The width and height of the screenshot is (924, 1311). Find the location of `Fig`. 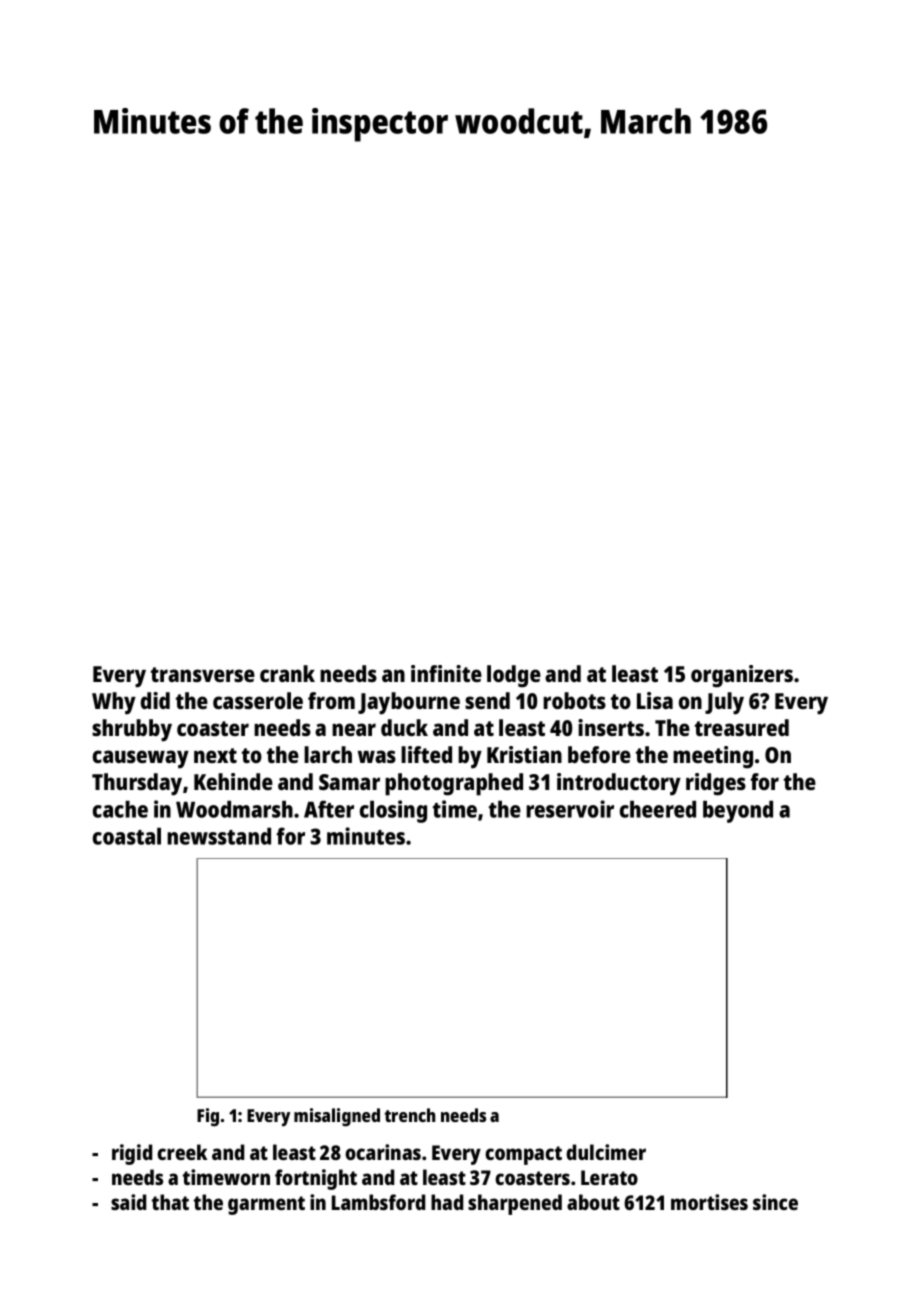

Fig is located at coordinates (208, 1117).
